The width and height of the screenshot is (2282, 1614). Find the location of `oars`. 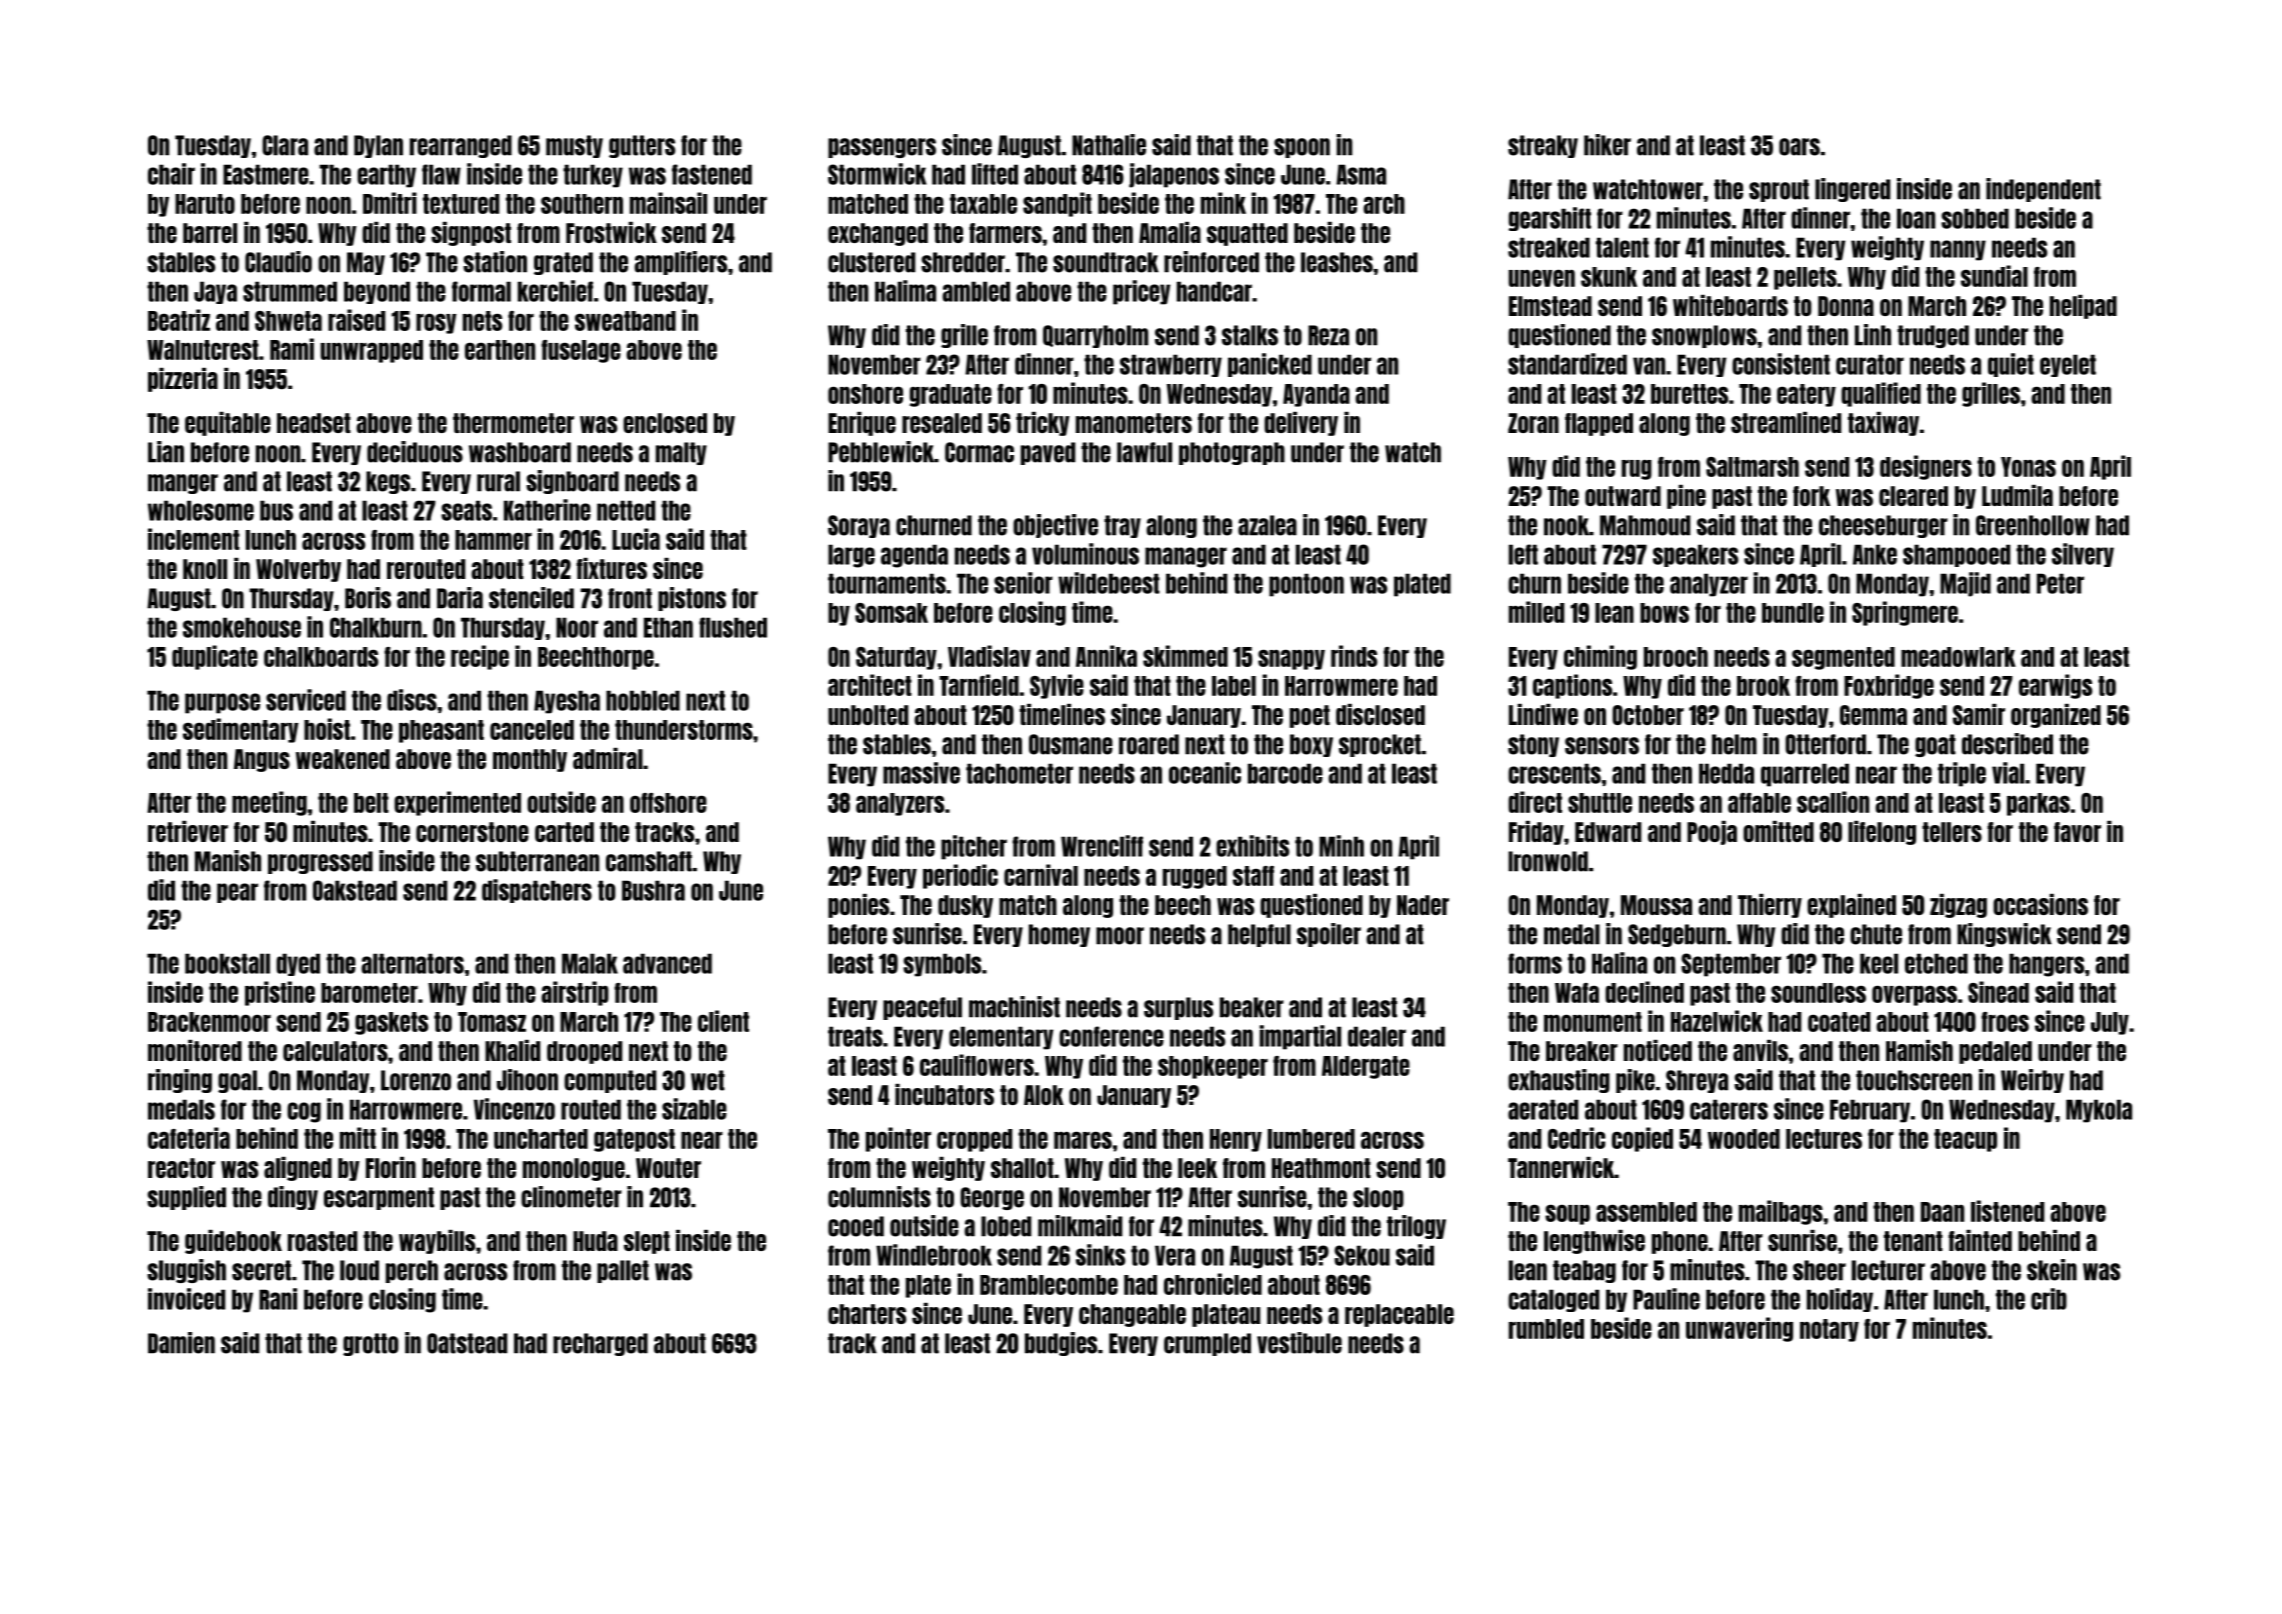

oars is located at coordinates (1799, 147).
